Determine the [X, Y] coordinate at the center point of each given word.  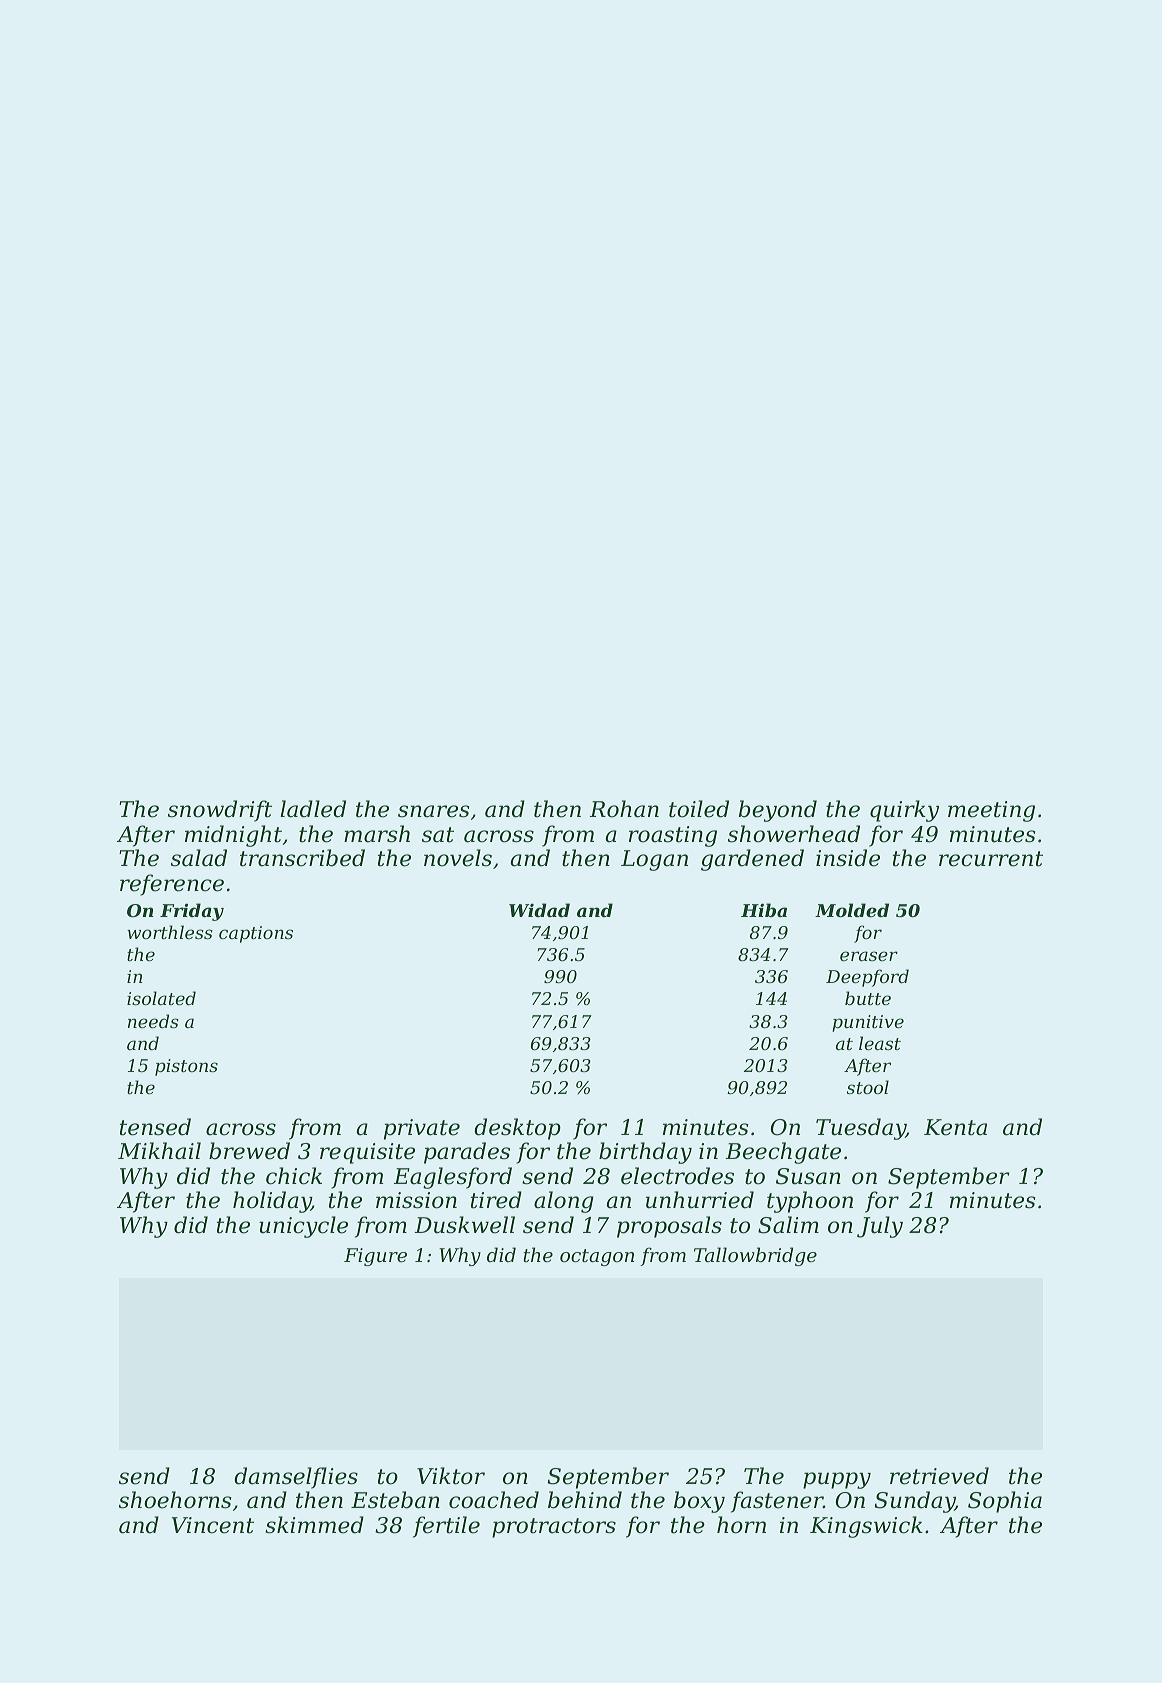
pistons [186, 1067]
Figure [375, 1257]
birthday [645, 1153]
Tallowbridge [755, 1256]
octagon [597, 1257]
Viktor [451, 1476]
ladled [313, 809]
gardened [752, 860]
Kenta [955, 1127]
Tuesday [861, 1129]
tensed [155, 1127]
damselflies [296, 1478]
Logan [654, 860]
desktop [517, 1129]
